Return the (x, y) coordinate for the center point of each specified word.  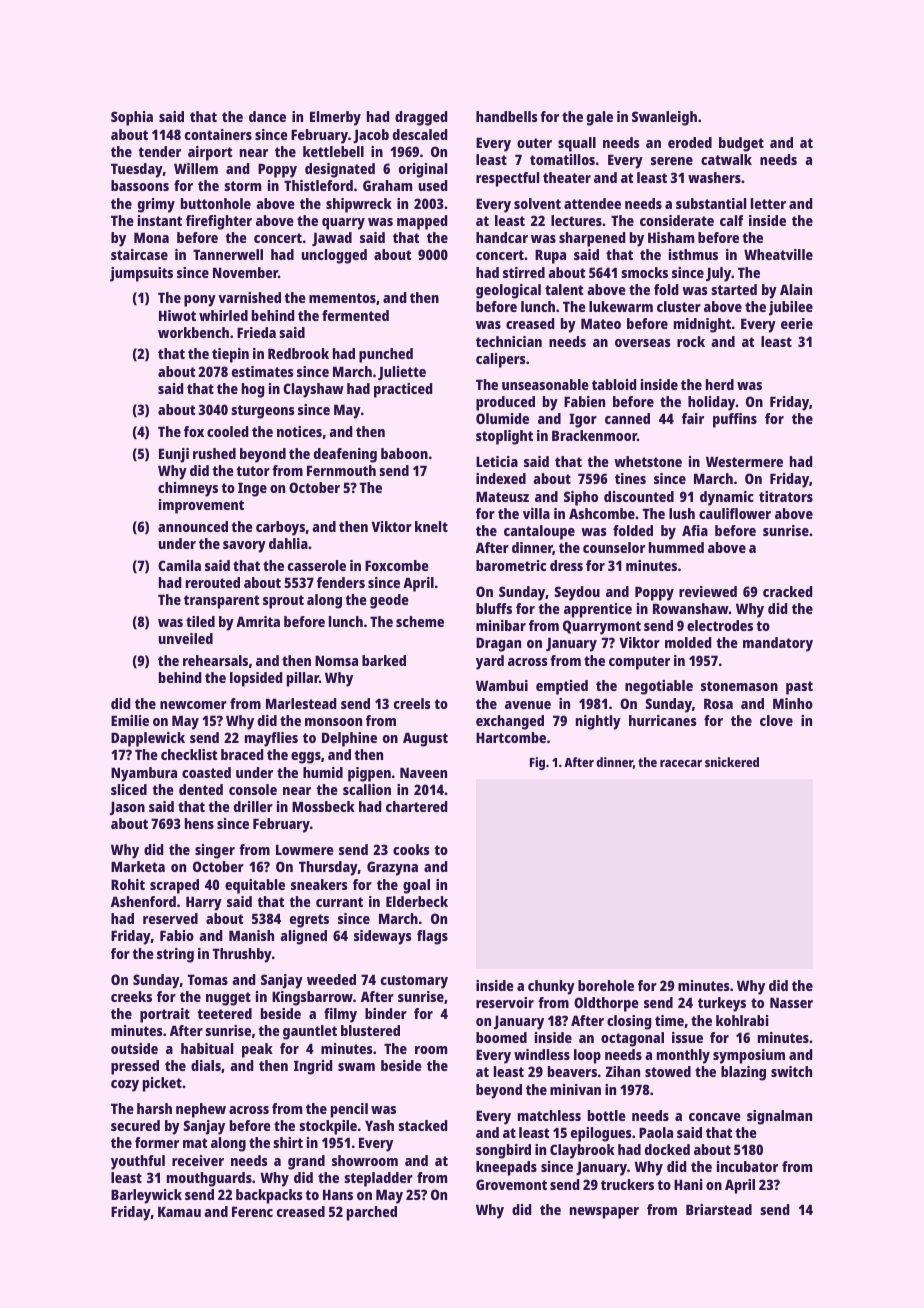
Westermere (744, 461)
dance (267, 116)
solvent (537, 203)
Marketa (138, 866)
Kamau (179, 1211)
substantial (711, 203)
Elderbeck (417, 901)
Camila (179, 565)
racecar (681, 763)
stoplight (504, 437)
